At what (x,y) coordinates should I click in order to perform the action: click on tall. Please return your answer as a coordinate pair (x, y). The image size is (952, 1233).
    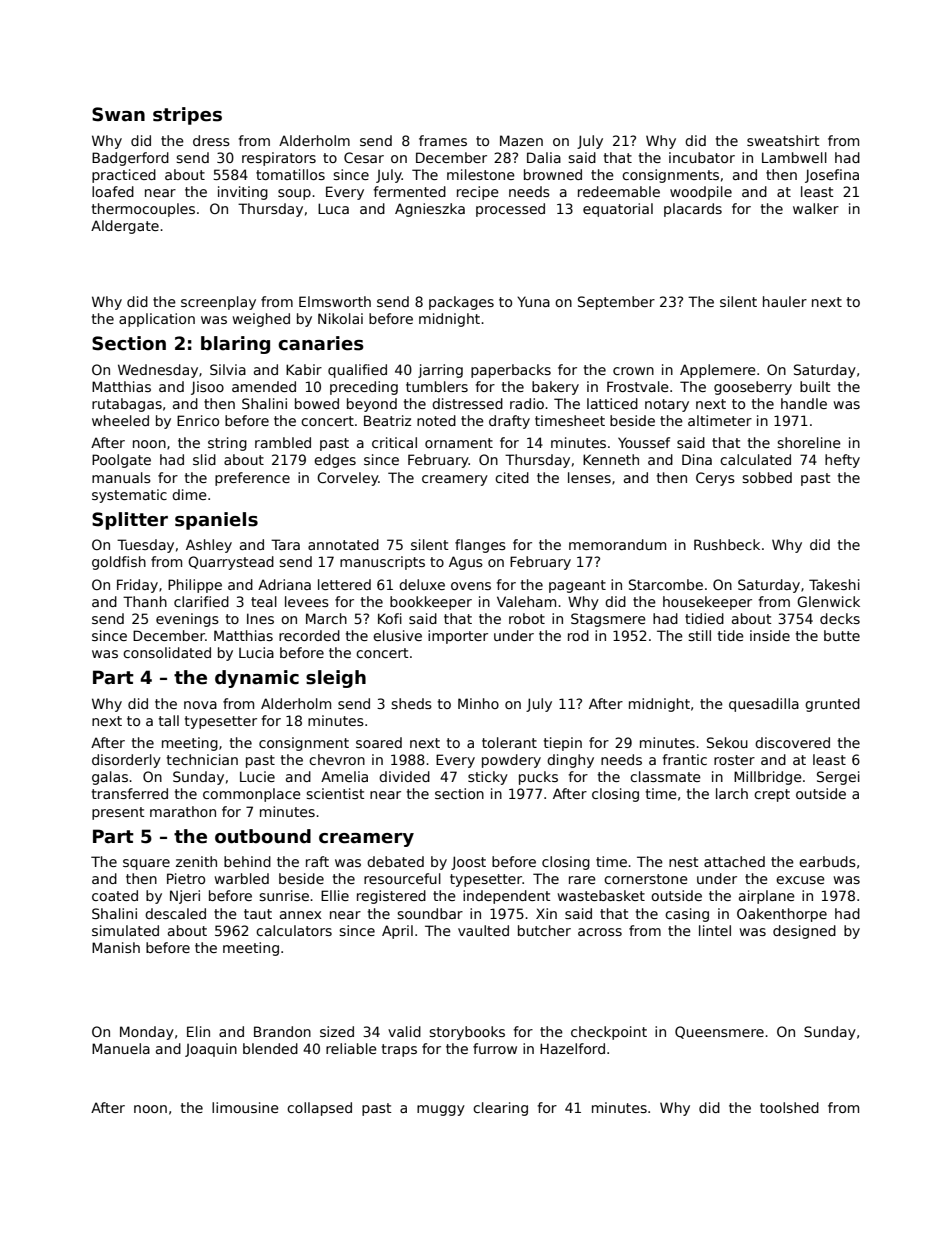
    Looking at the image, I should click on (169, 720).
